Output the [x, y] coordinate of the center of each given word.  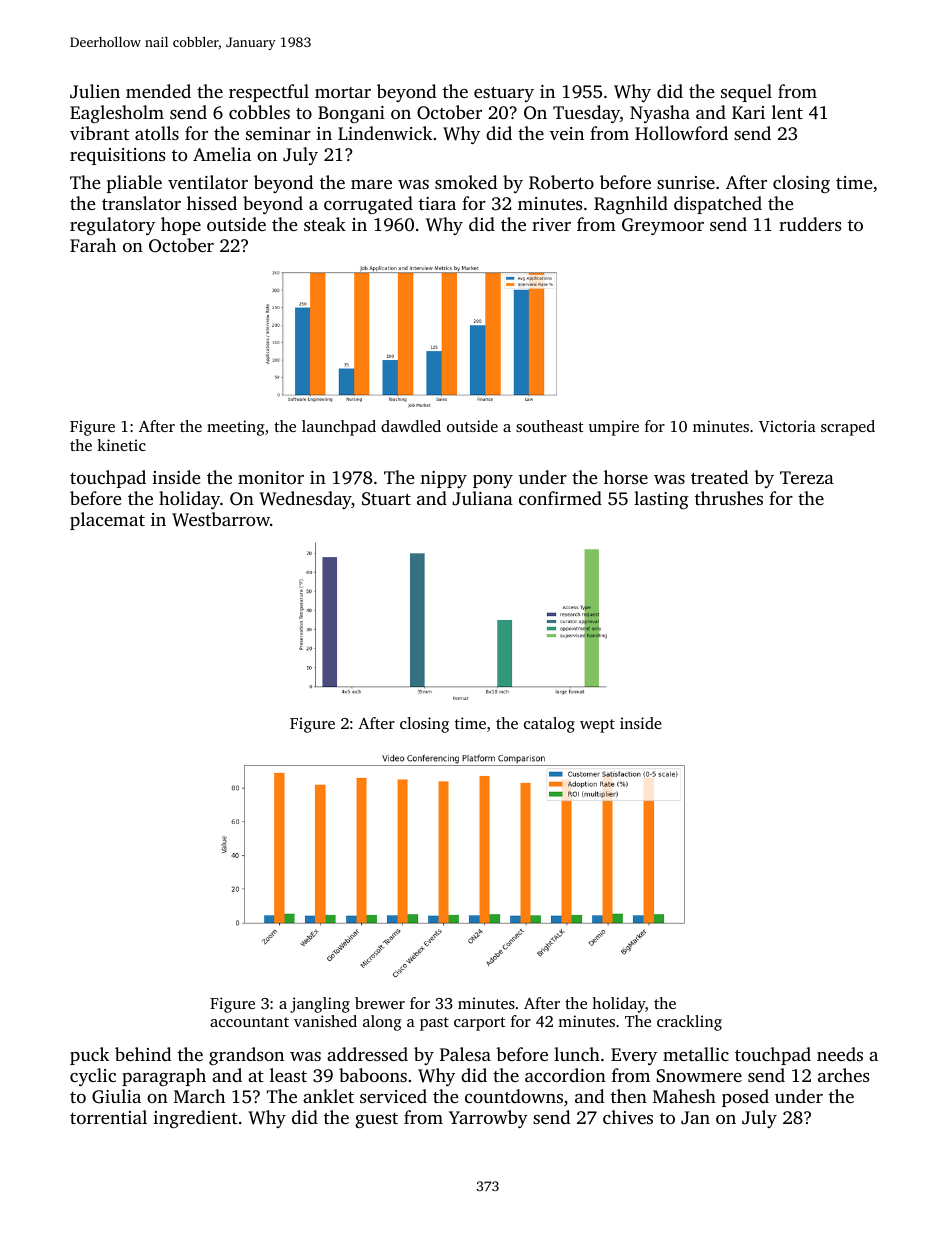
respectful [269, 93]
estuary [504, 94]
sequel [746, 93]
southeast [550, 426]
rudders [810, 224]
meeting [236, 428]
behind [143, 1054]
